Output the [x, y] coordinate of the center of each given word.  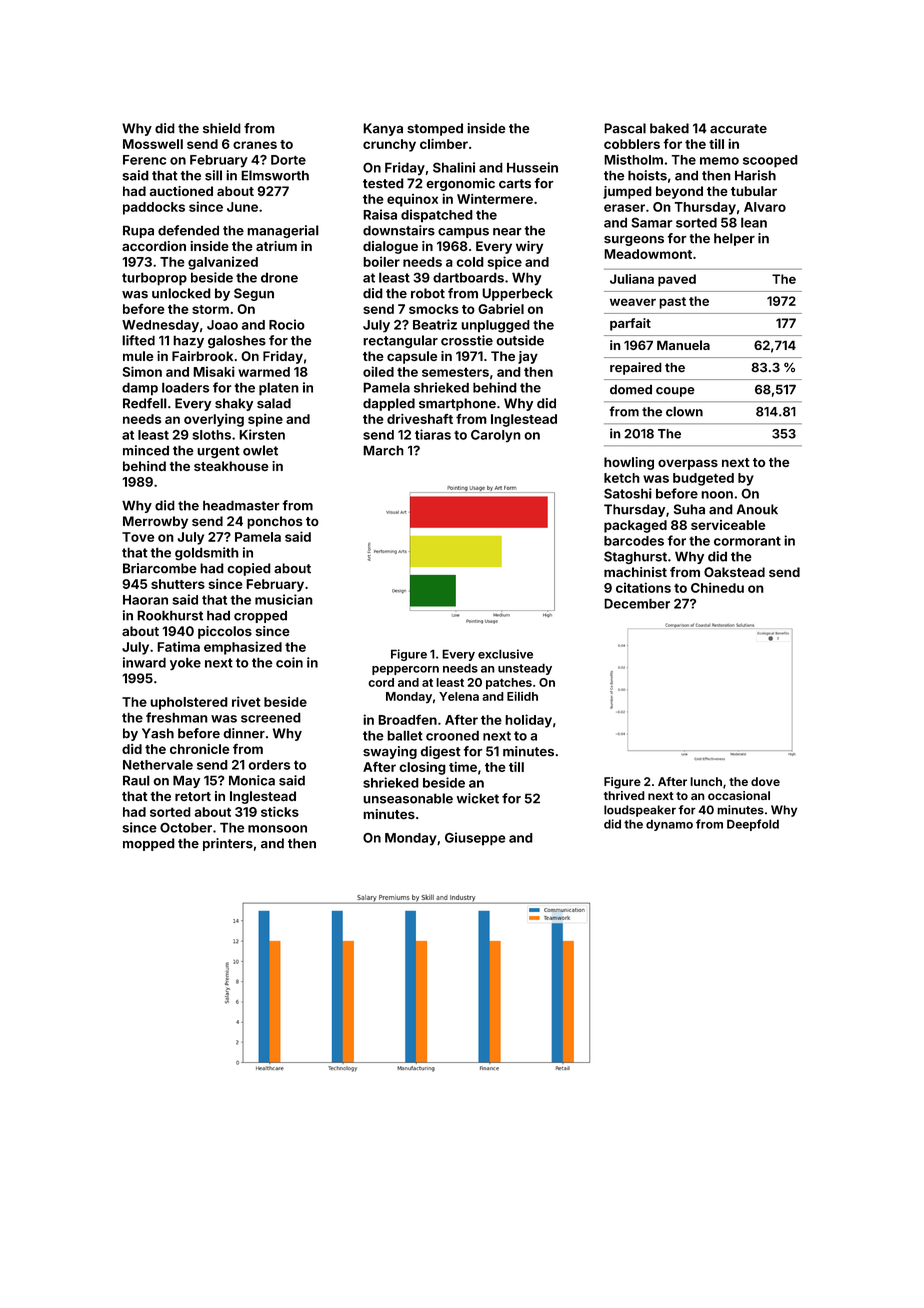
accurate [738, 129]
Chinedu [717, 587]
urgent [218, 452]
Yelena [459, 696]
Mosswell [153, 144]
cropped [260, 617]
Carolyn [496, 436]
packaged [635, 526]
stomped [435, 129]
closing [422, 768]
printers [228, 844]
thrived [624, 795]
